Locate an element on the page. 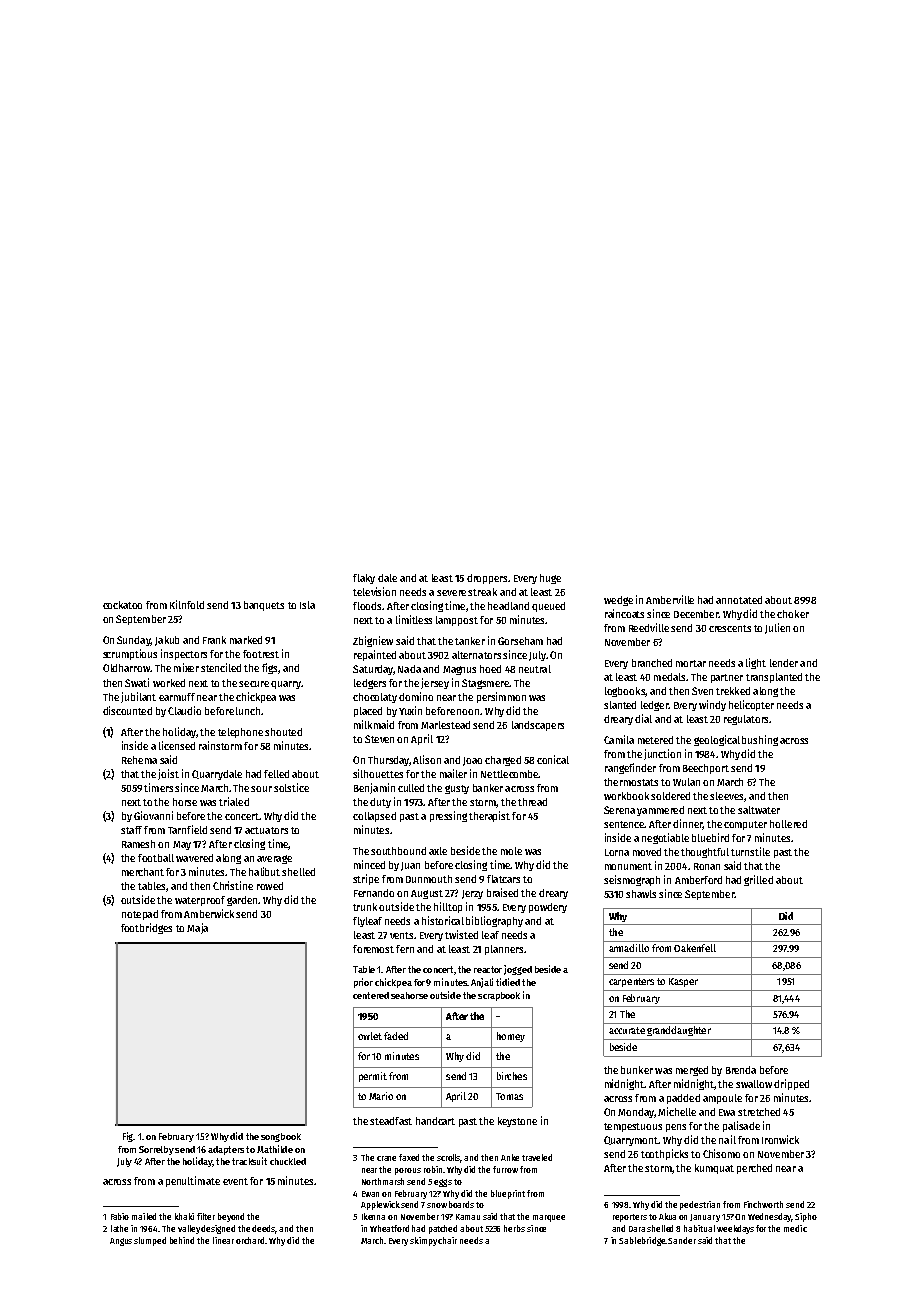 The image size is (924, 1308). scrapbook is located at coordinates (499, 996).
